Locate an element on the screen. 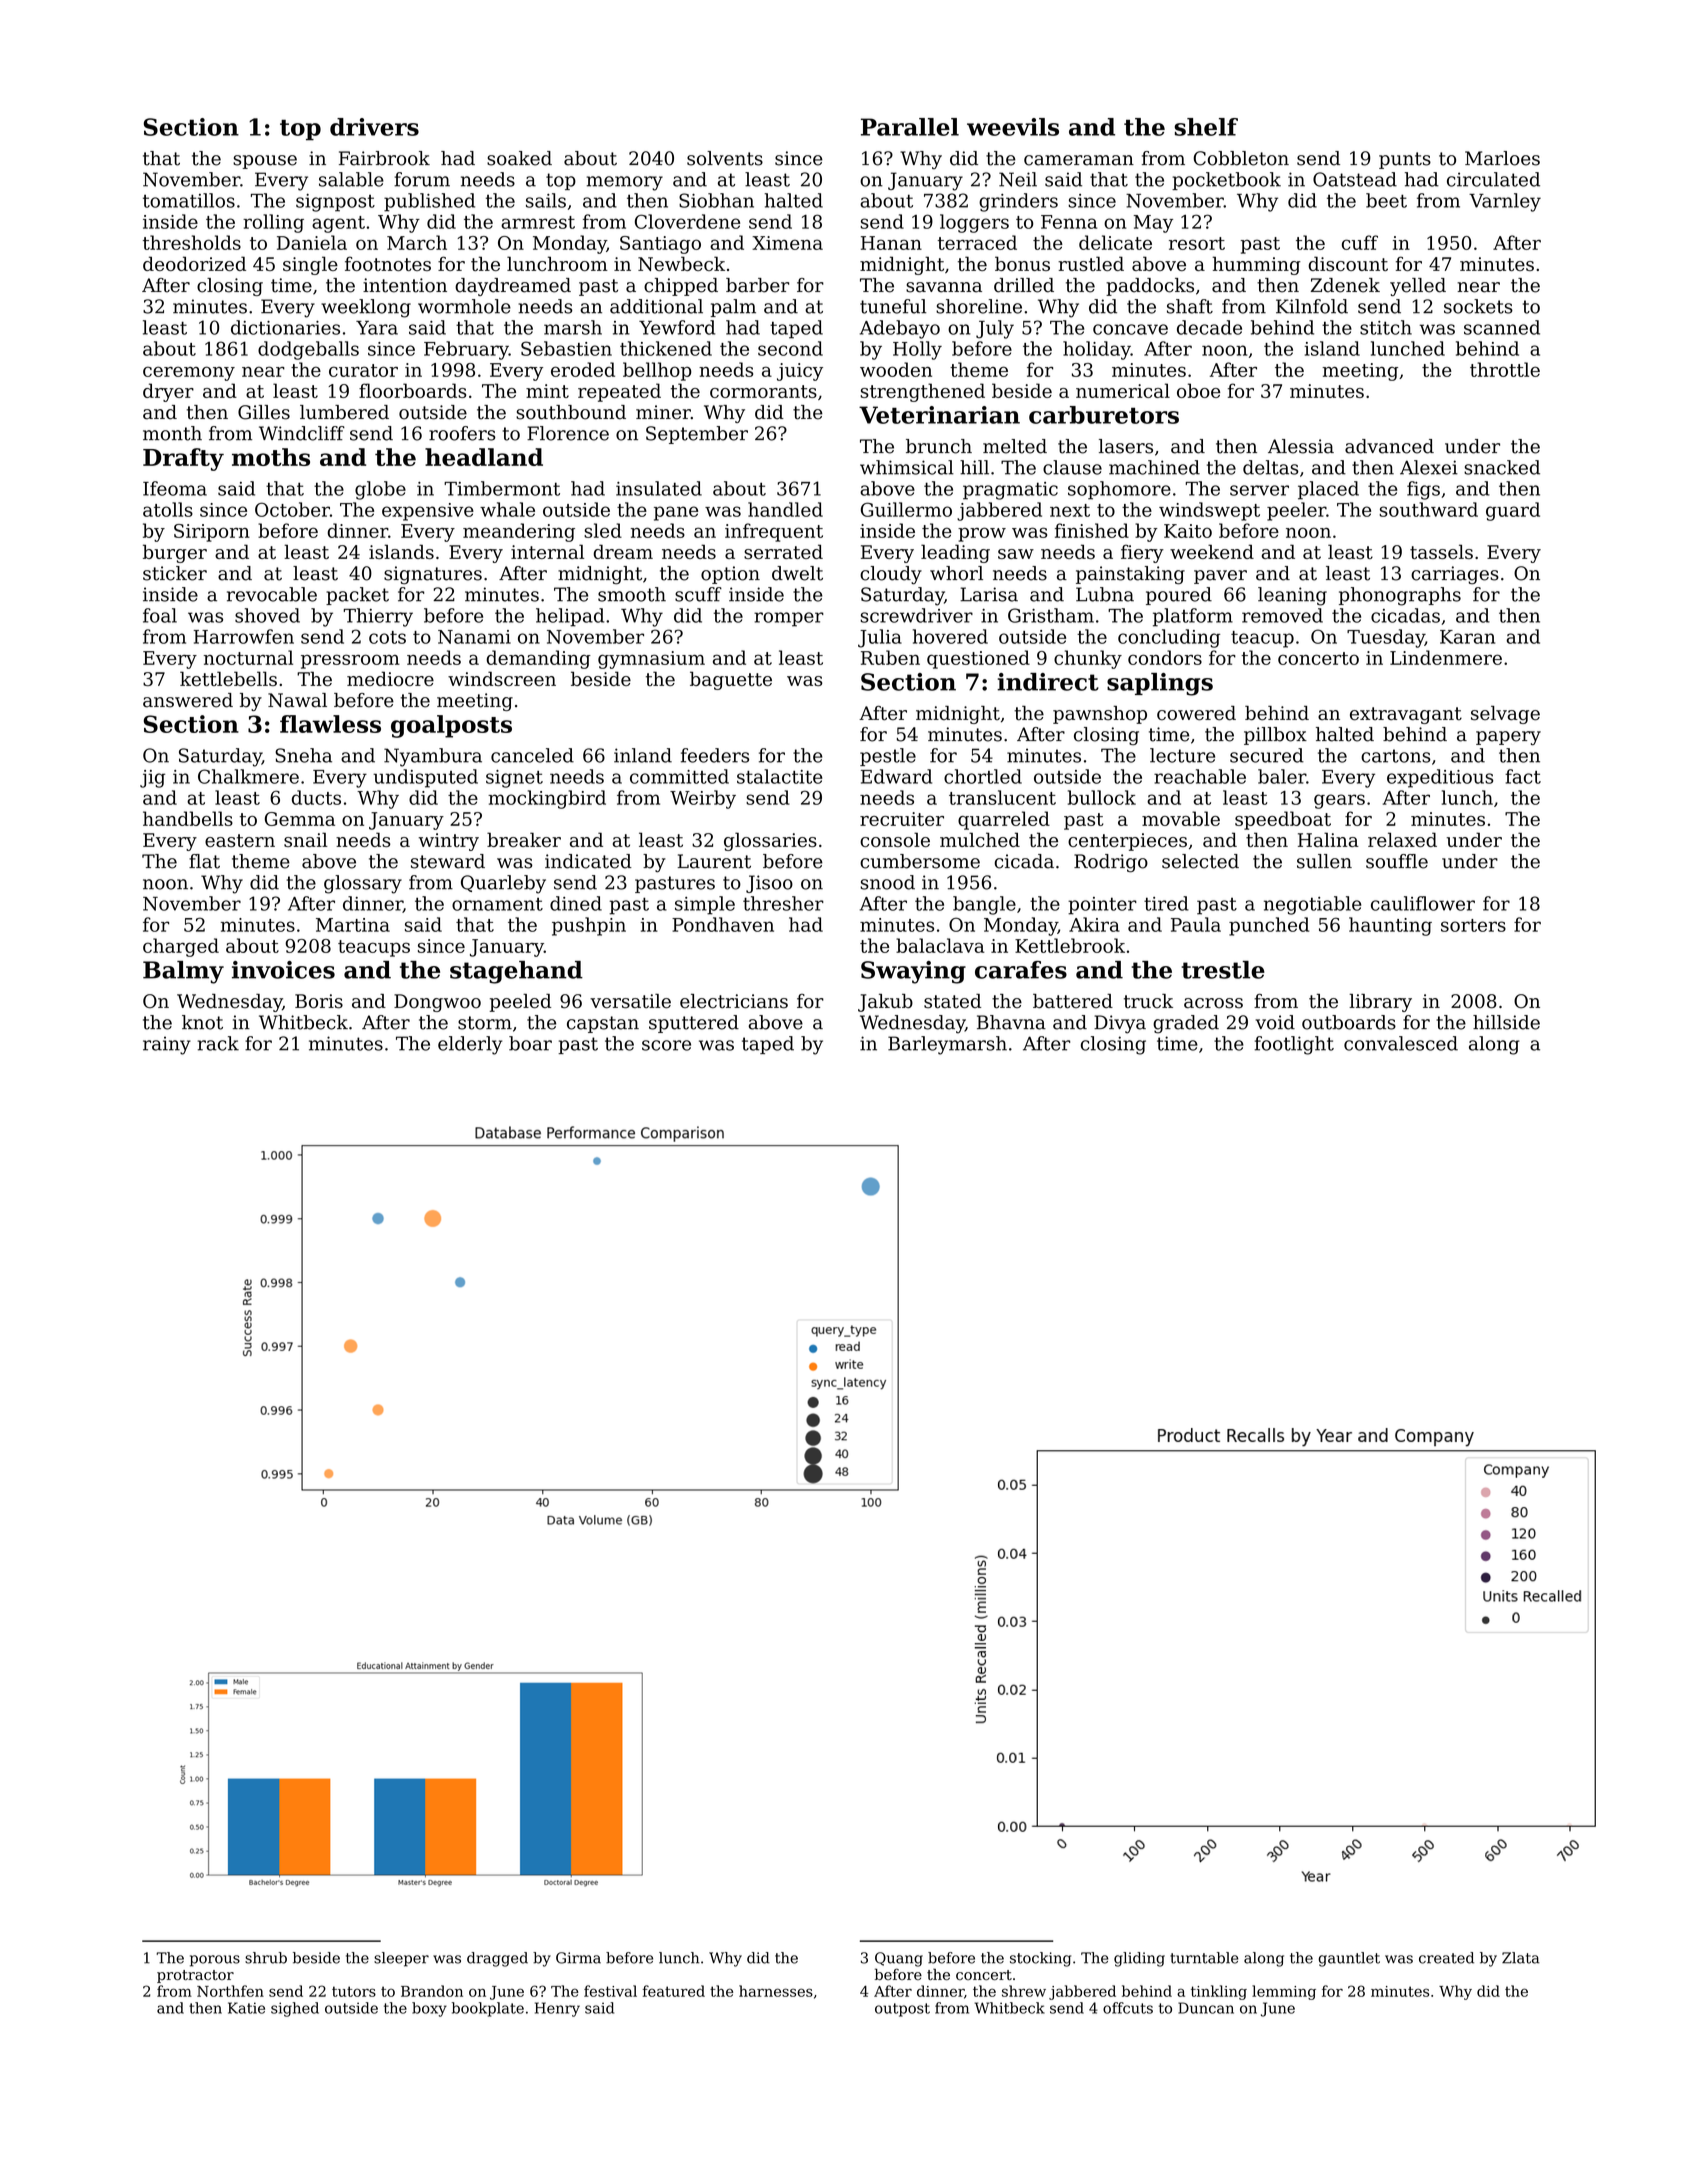  punched is located at coordinates (1269, 926).
